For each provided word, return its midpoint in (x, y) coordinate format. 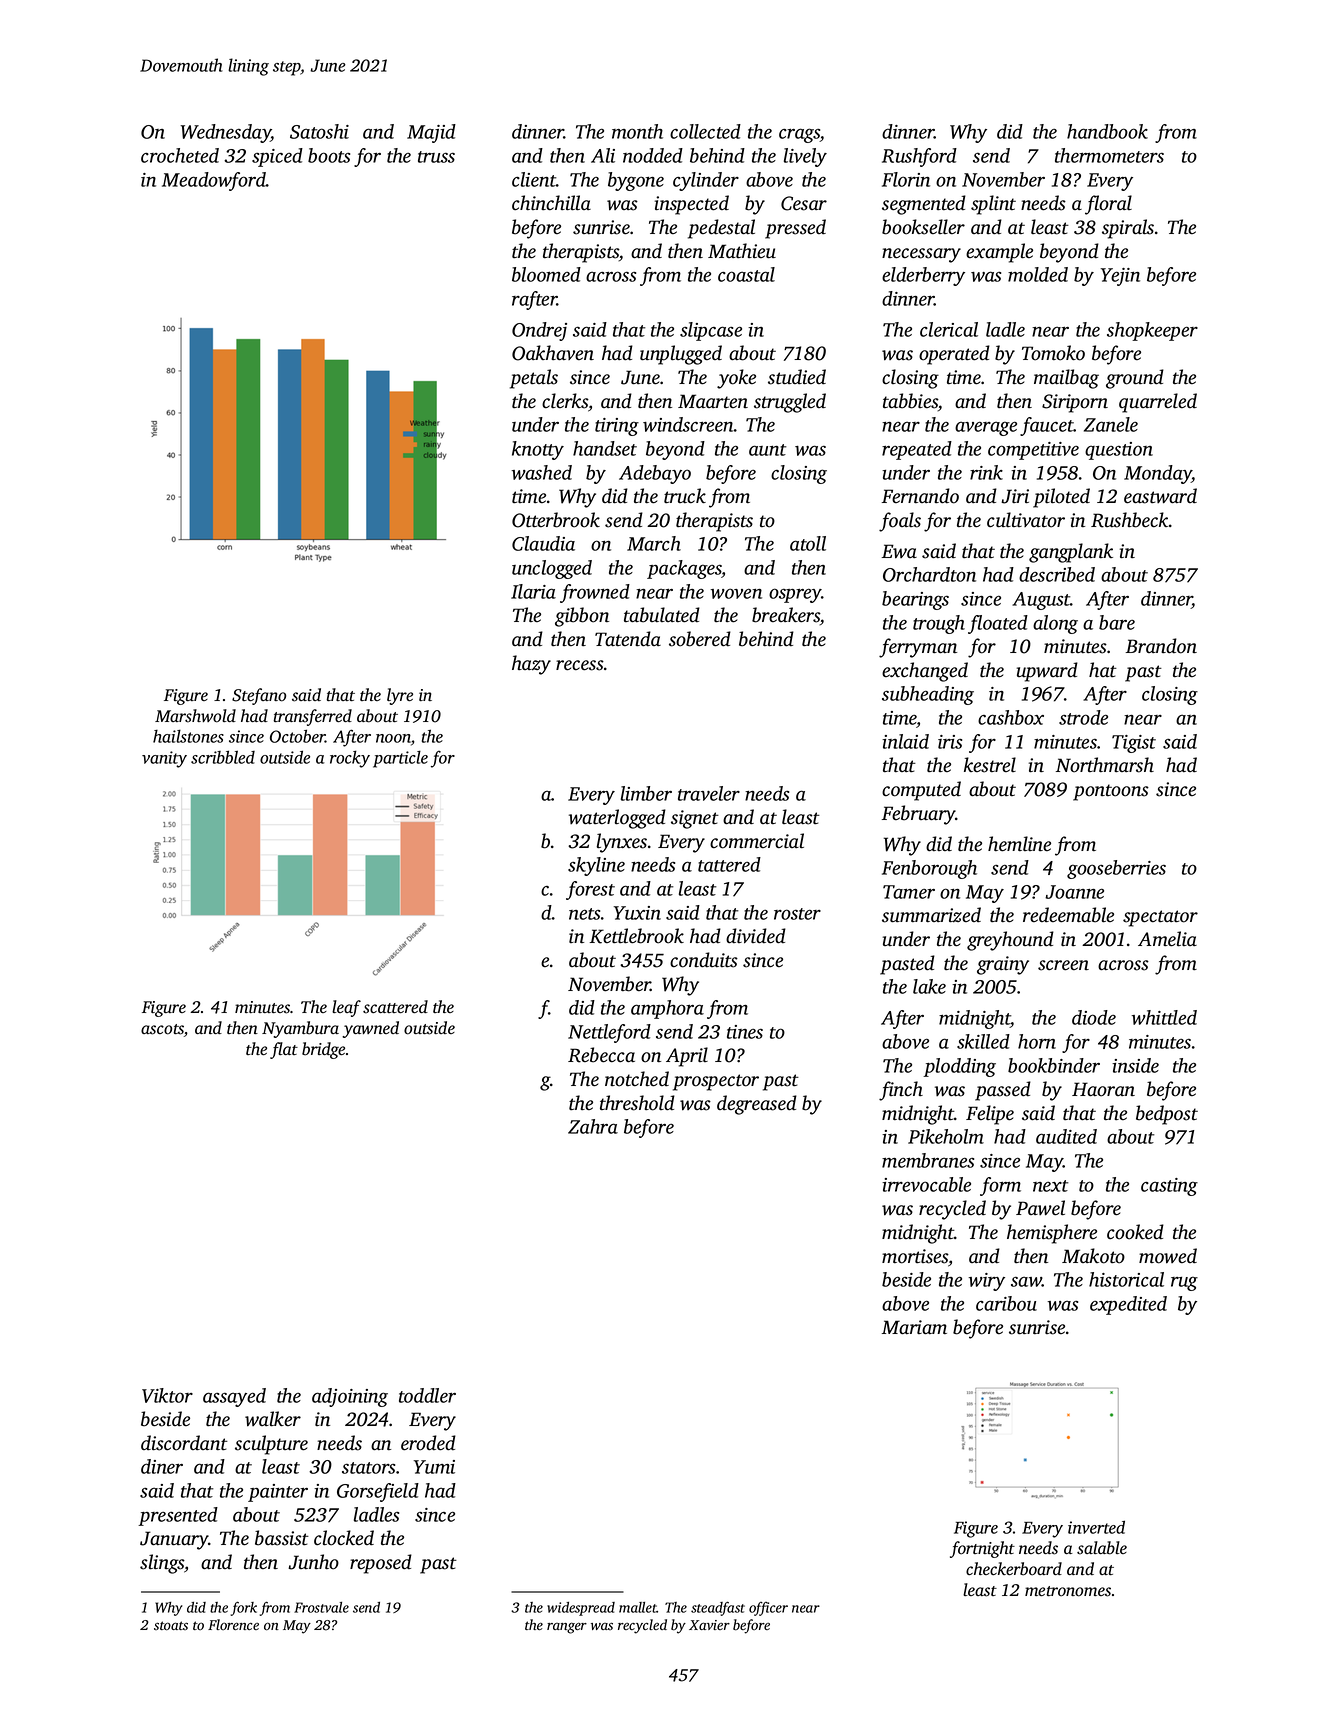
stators (368, 1468)
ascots (162, 1029)
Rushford (919, 157)
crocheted (180, 155)
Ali (603, 155)
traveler (709, 793)
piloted (1061, 498)
